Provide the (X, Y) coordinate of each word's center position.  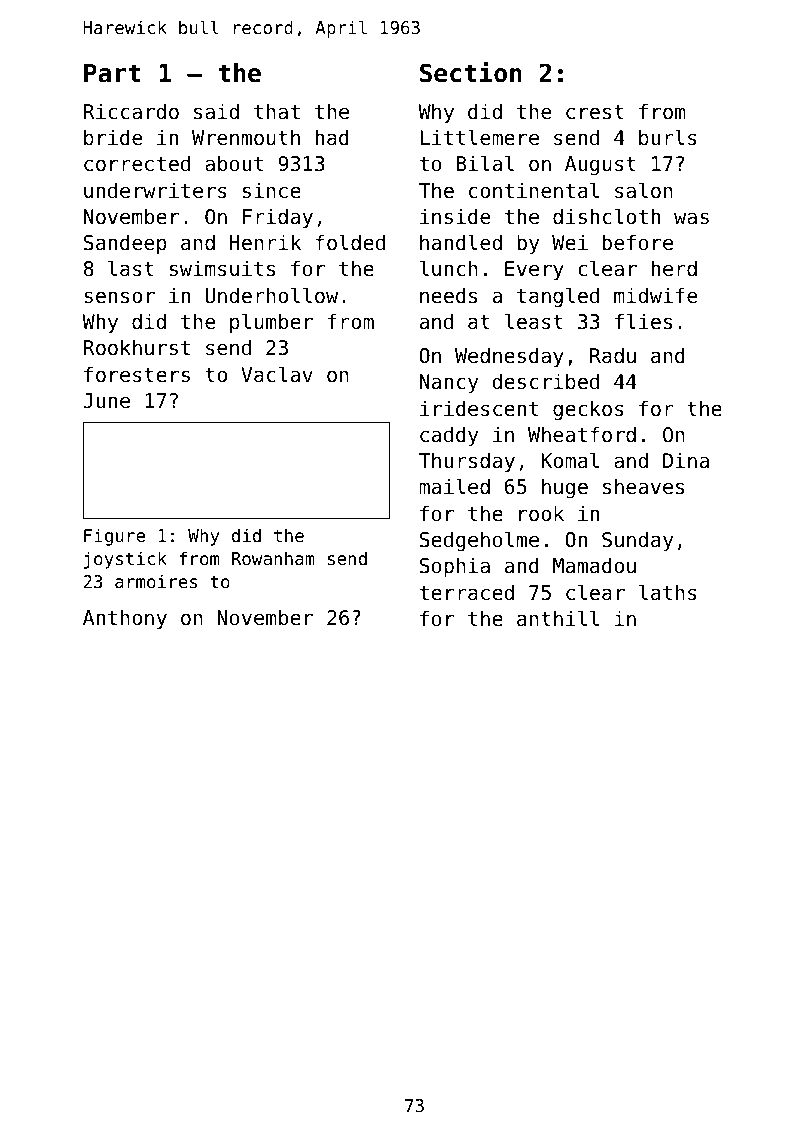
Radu (613, 355)
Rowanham (273, 558)
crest (595, 112)
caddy (449, 436)
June (106, 401)
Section (471, 72)
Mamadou (594, 565)
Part (112, 73)
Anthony (125, 619)
